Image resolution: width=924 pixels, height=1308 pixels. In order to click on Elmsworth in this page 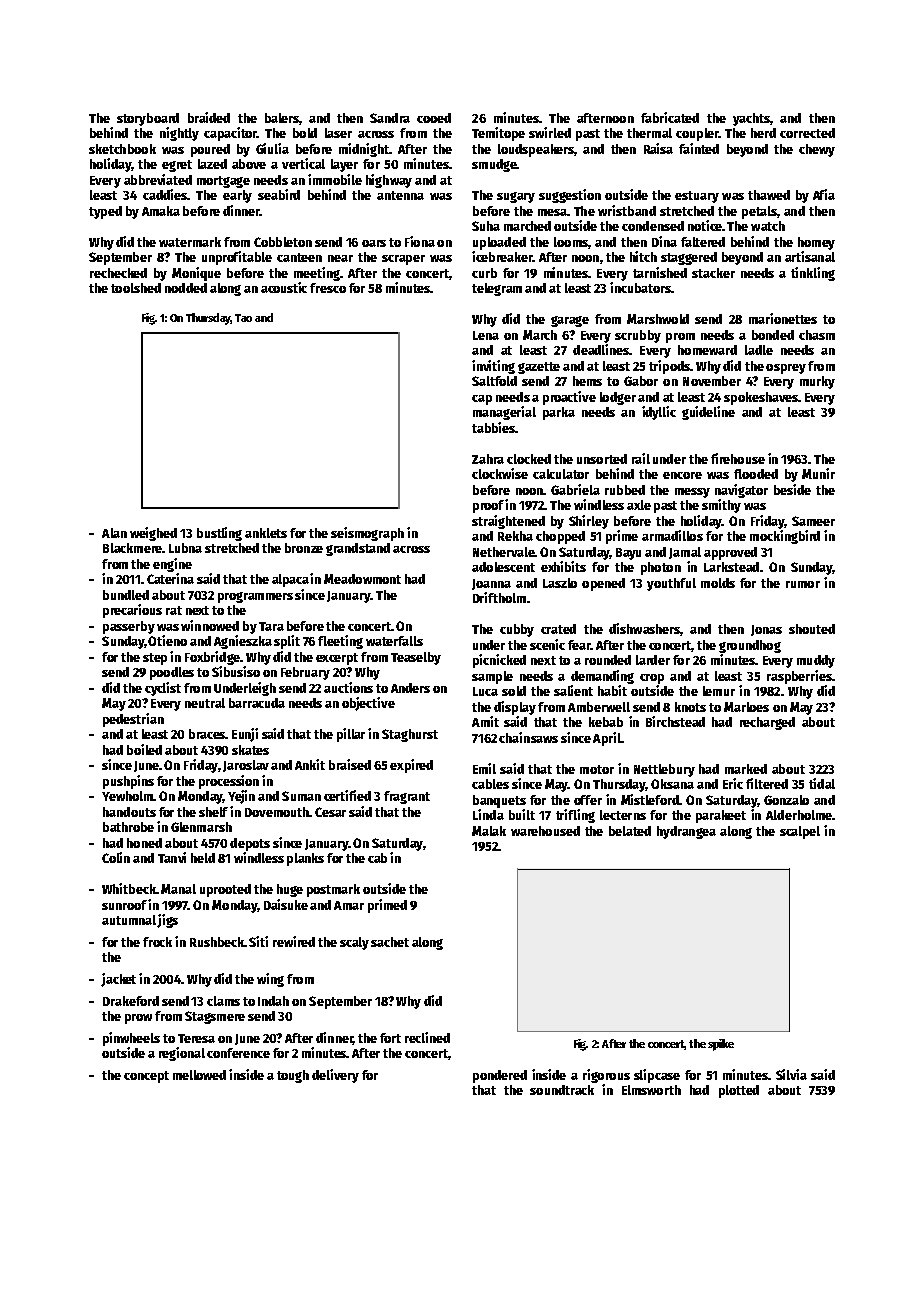, I will do `click(651, 1090)`.
